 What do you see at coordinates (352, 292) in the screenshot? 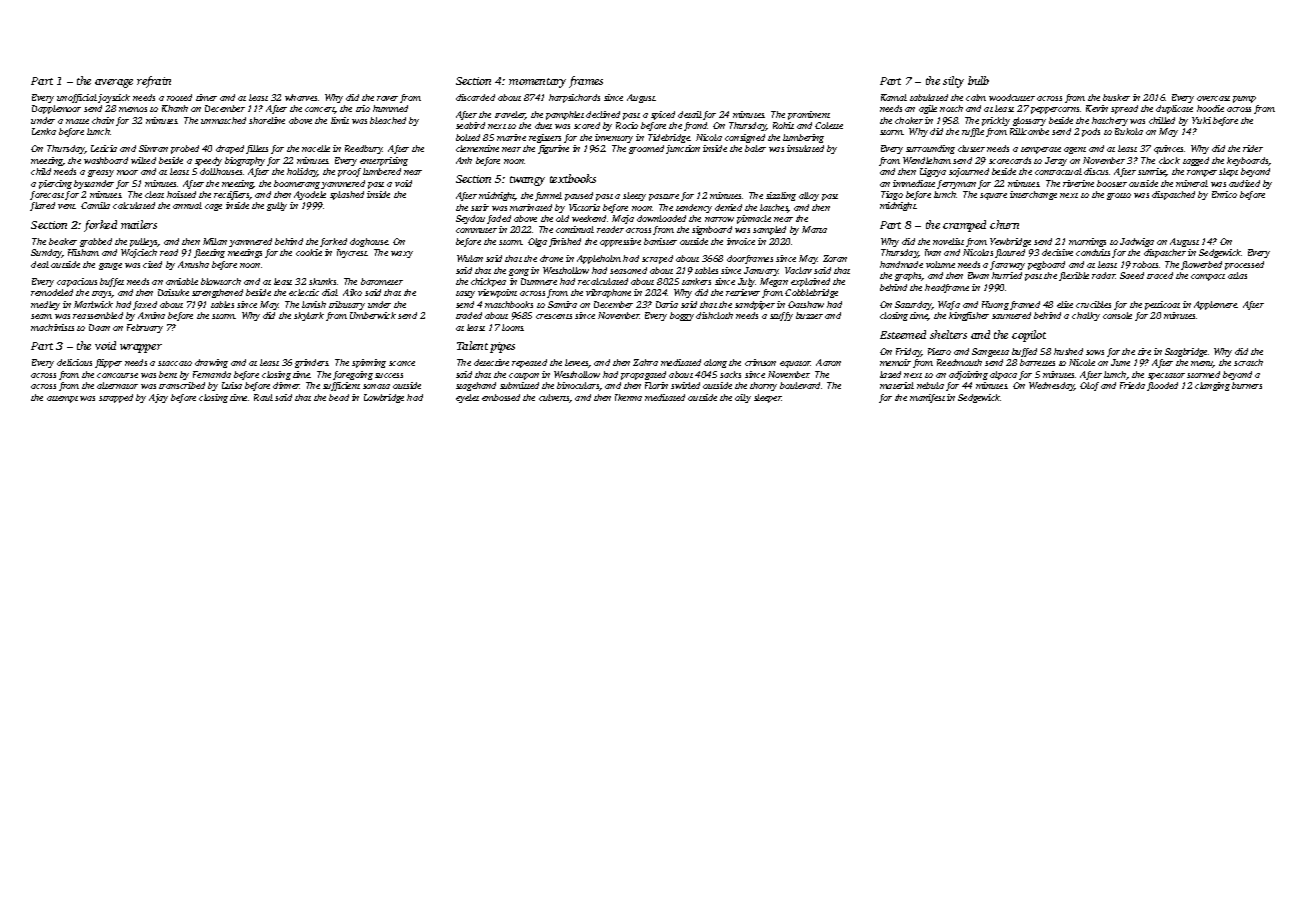
I see `Aiko` at bounding box center [352, 292].
